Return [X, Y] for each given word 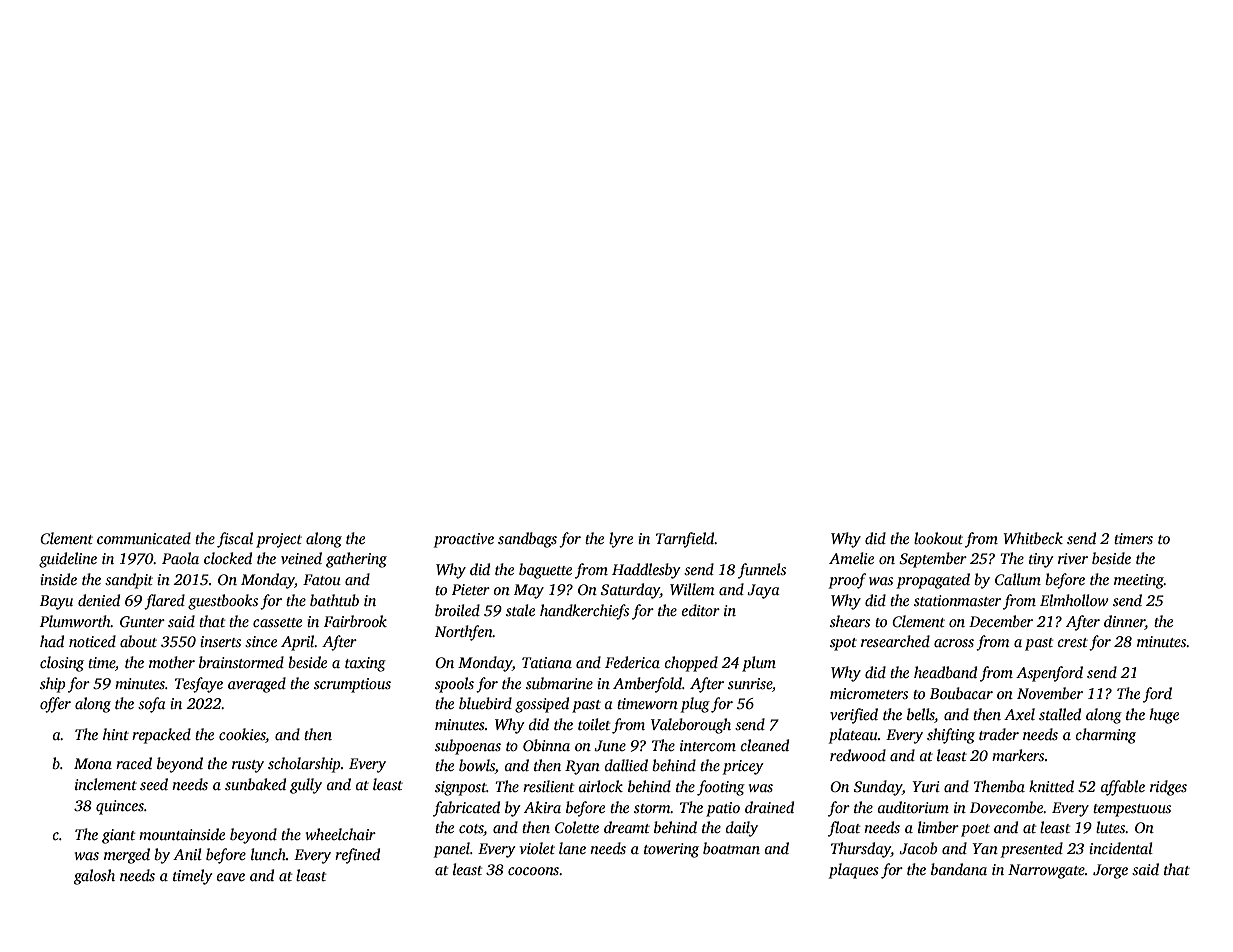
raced [134, 763]
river [1073, 558]
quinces [120, 807]
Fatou [322, 579]
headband [945, 672]
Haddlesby [646, 571]
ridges [1168, 788]
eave [231, 877]
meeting [1139, 581]
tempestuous [1132, 810]
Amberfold [647, 685]
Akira [542, 807]
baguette [545, 571]
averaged [257, 685]
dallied [626, 765]
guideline [68, 560]
